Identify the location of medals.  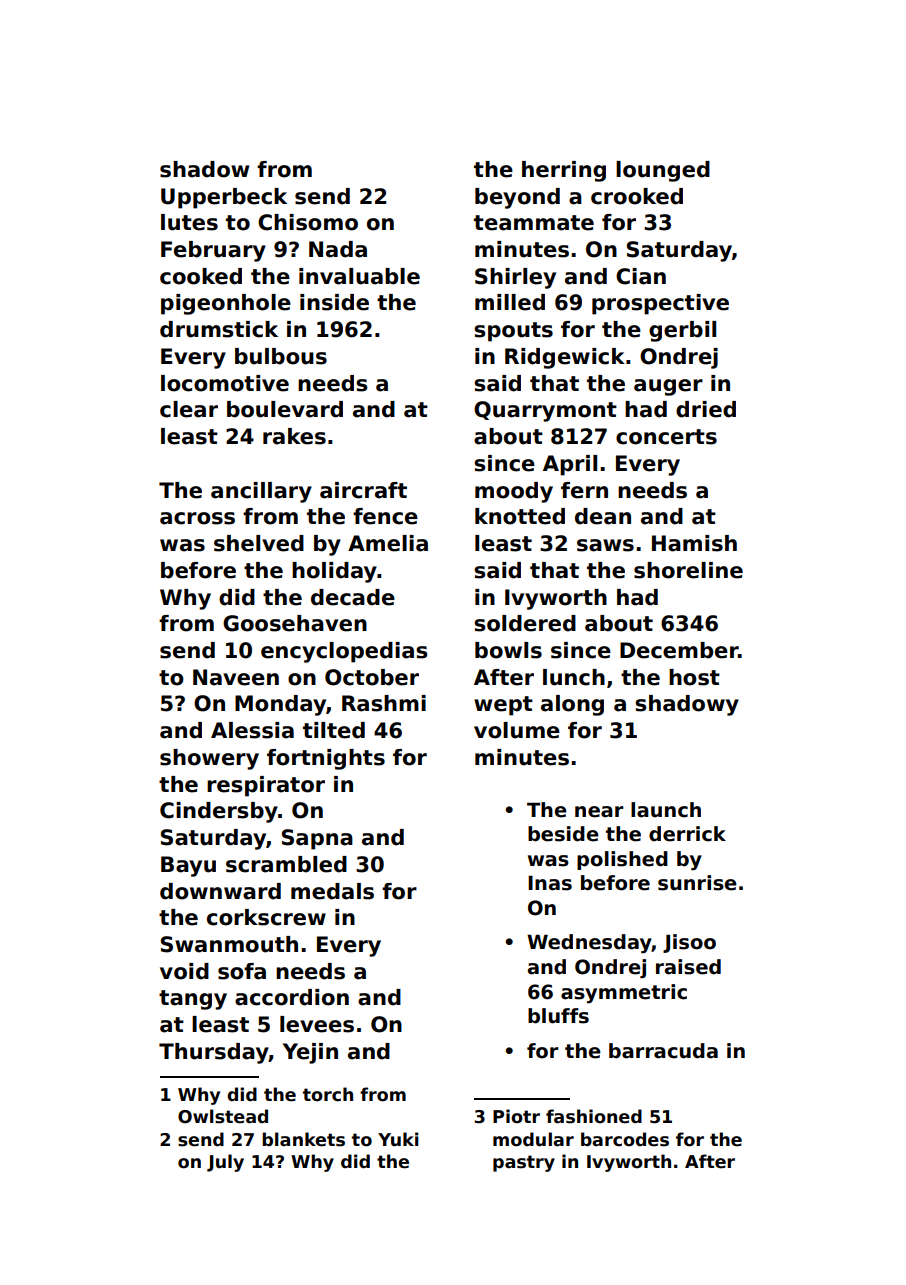
(332, 891).
